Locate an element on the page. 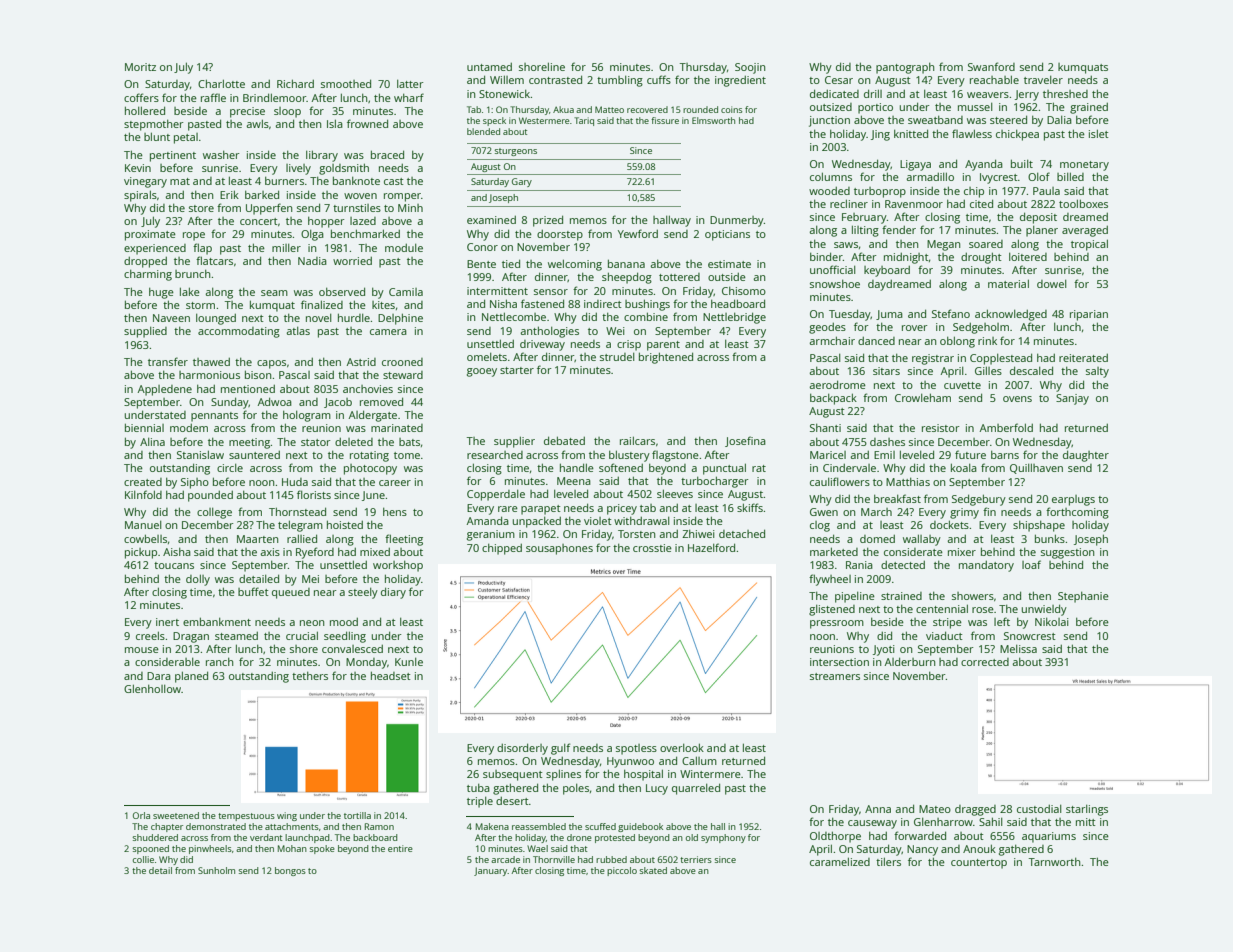  acknowledged is located at coordinates (1011, 315).
